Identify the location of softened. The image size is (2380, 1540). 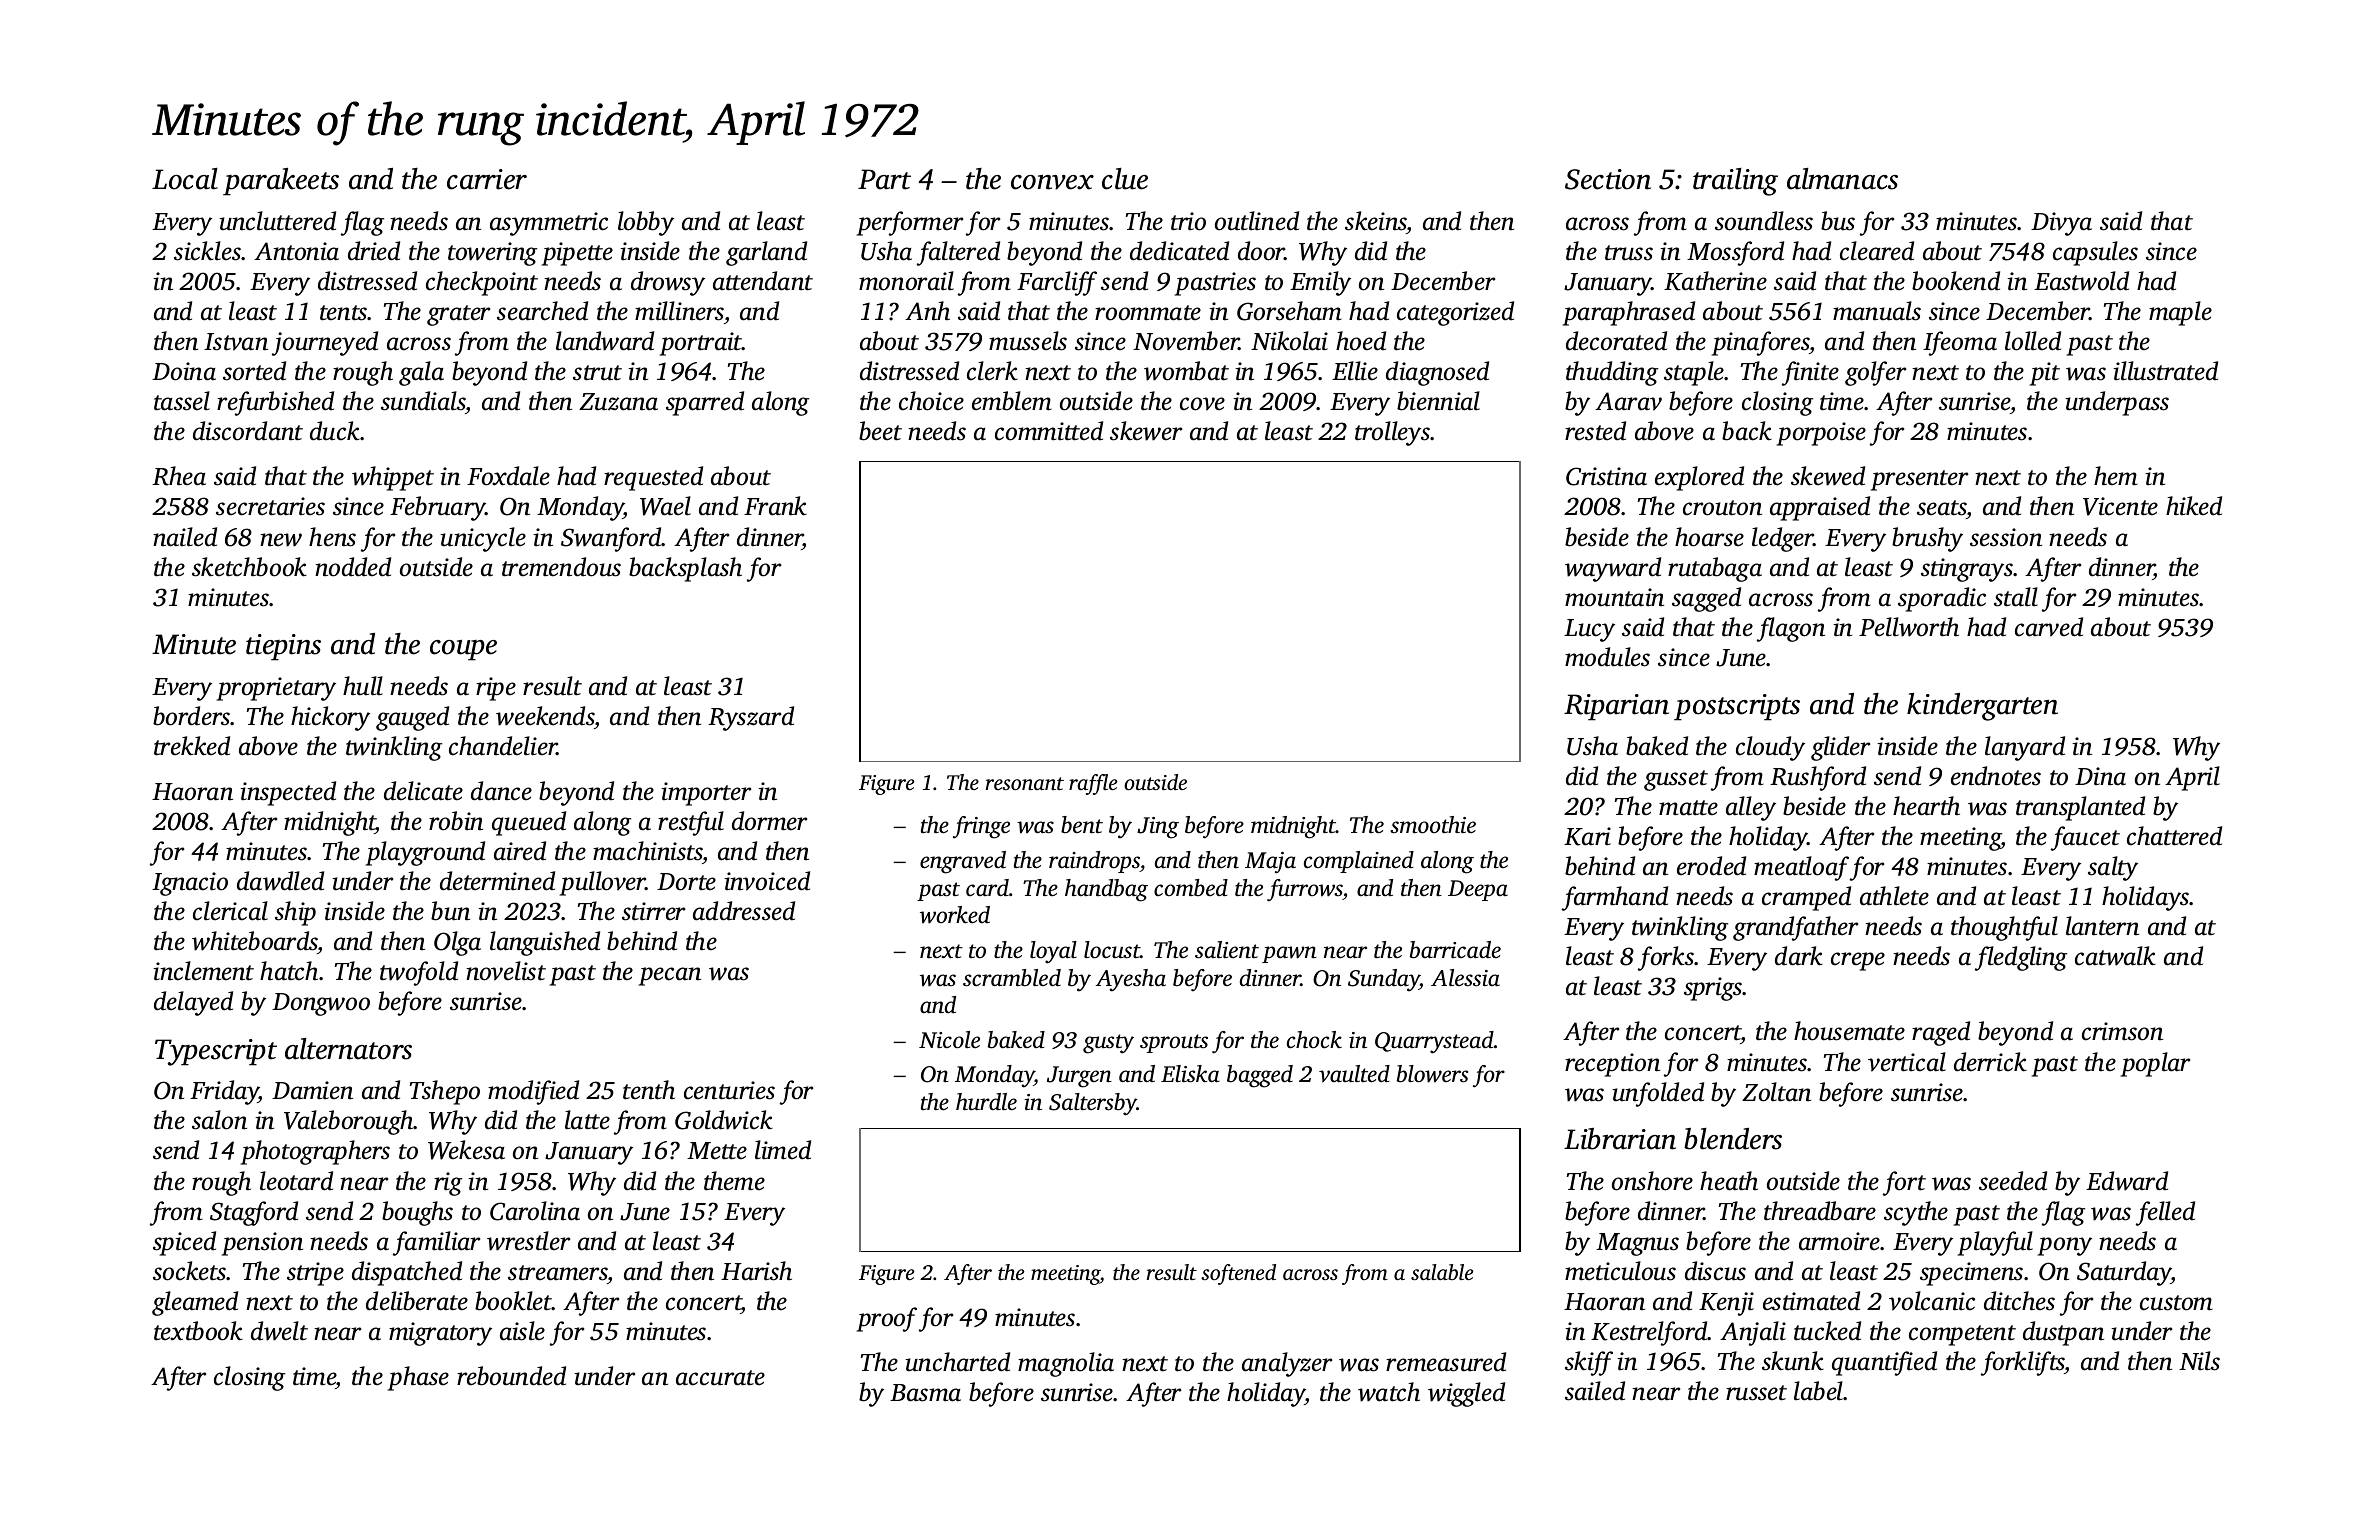
(1238, 1274).
